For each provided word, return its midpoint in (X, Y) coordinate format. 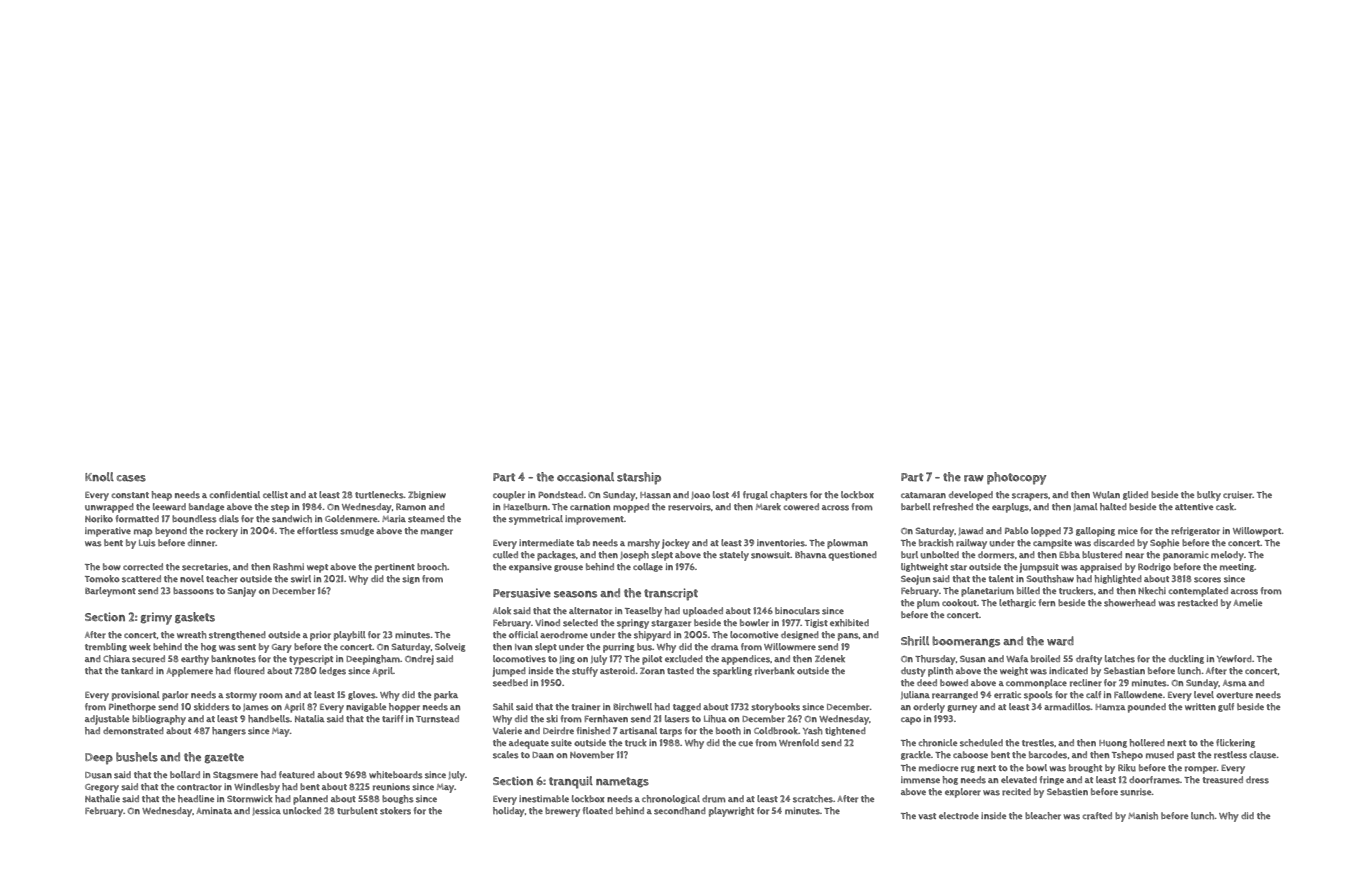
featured (297, 775)
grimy (156, 618)
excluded (684, 659)
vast (927, 816)
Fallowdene (1138, 694)
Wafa (1017, 659)
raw (974, 478)
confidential (235, 494)
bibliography (159, 720)
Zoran (652, 671)
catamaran (923, 495)
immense (920, 780)
